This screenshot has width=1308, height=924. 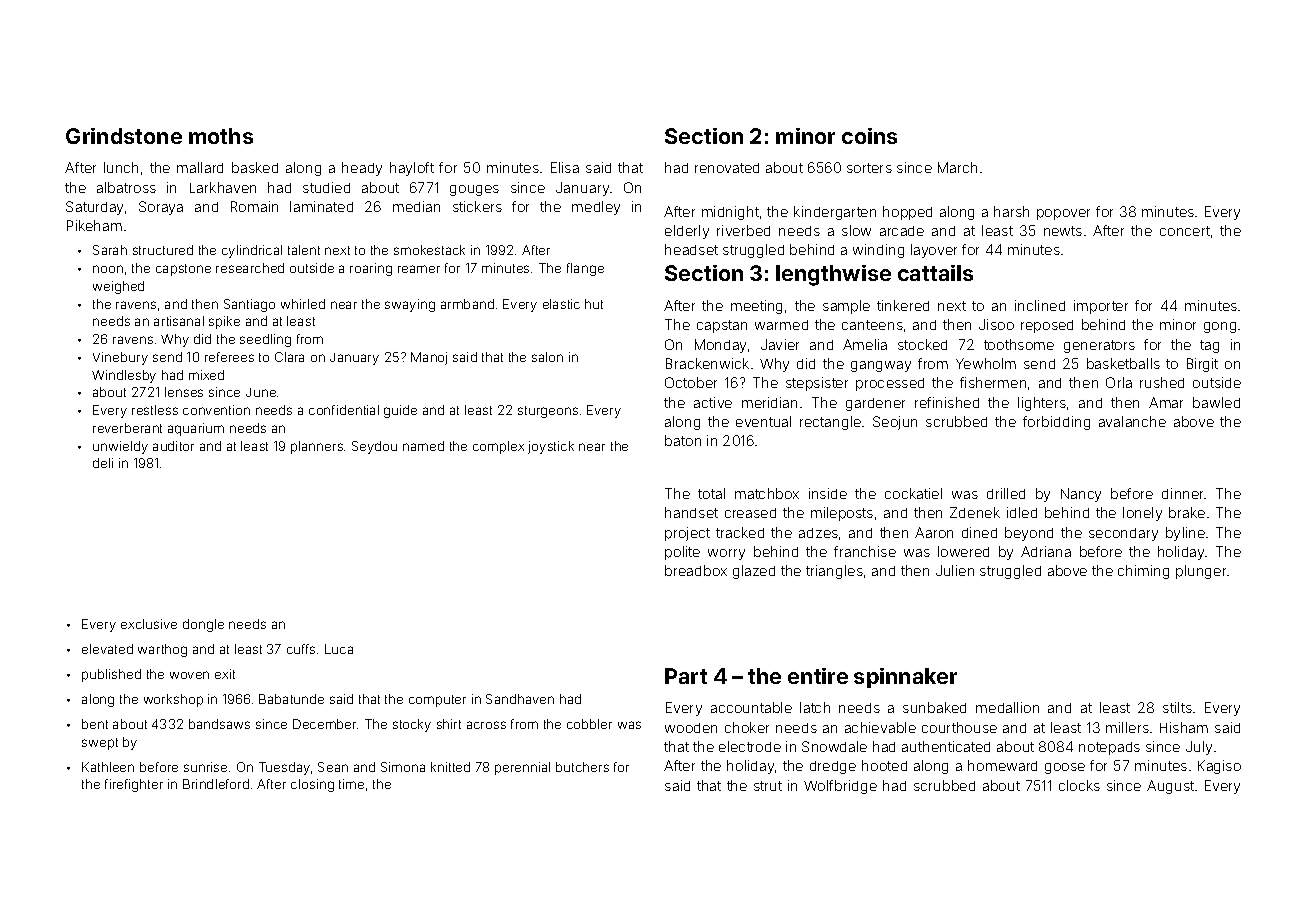 What do you see at coordinates (751, 707) in the screenshot?
I see `accountable` at bounding box center [751, 707].
